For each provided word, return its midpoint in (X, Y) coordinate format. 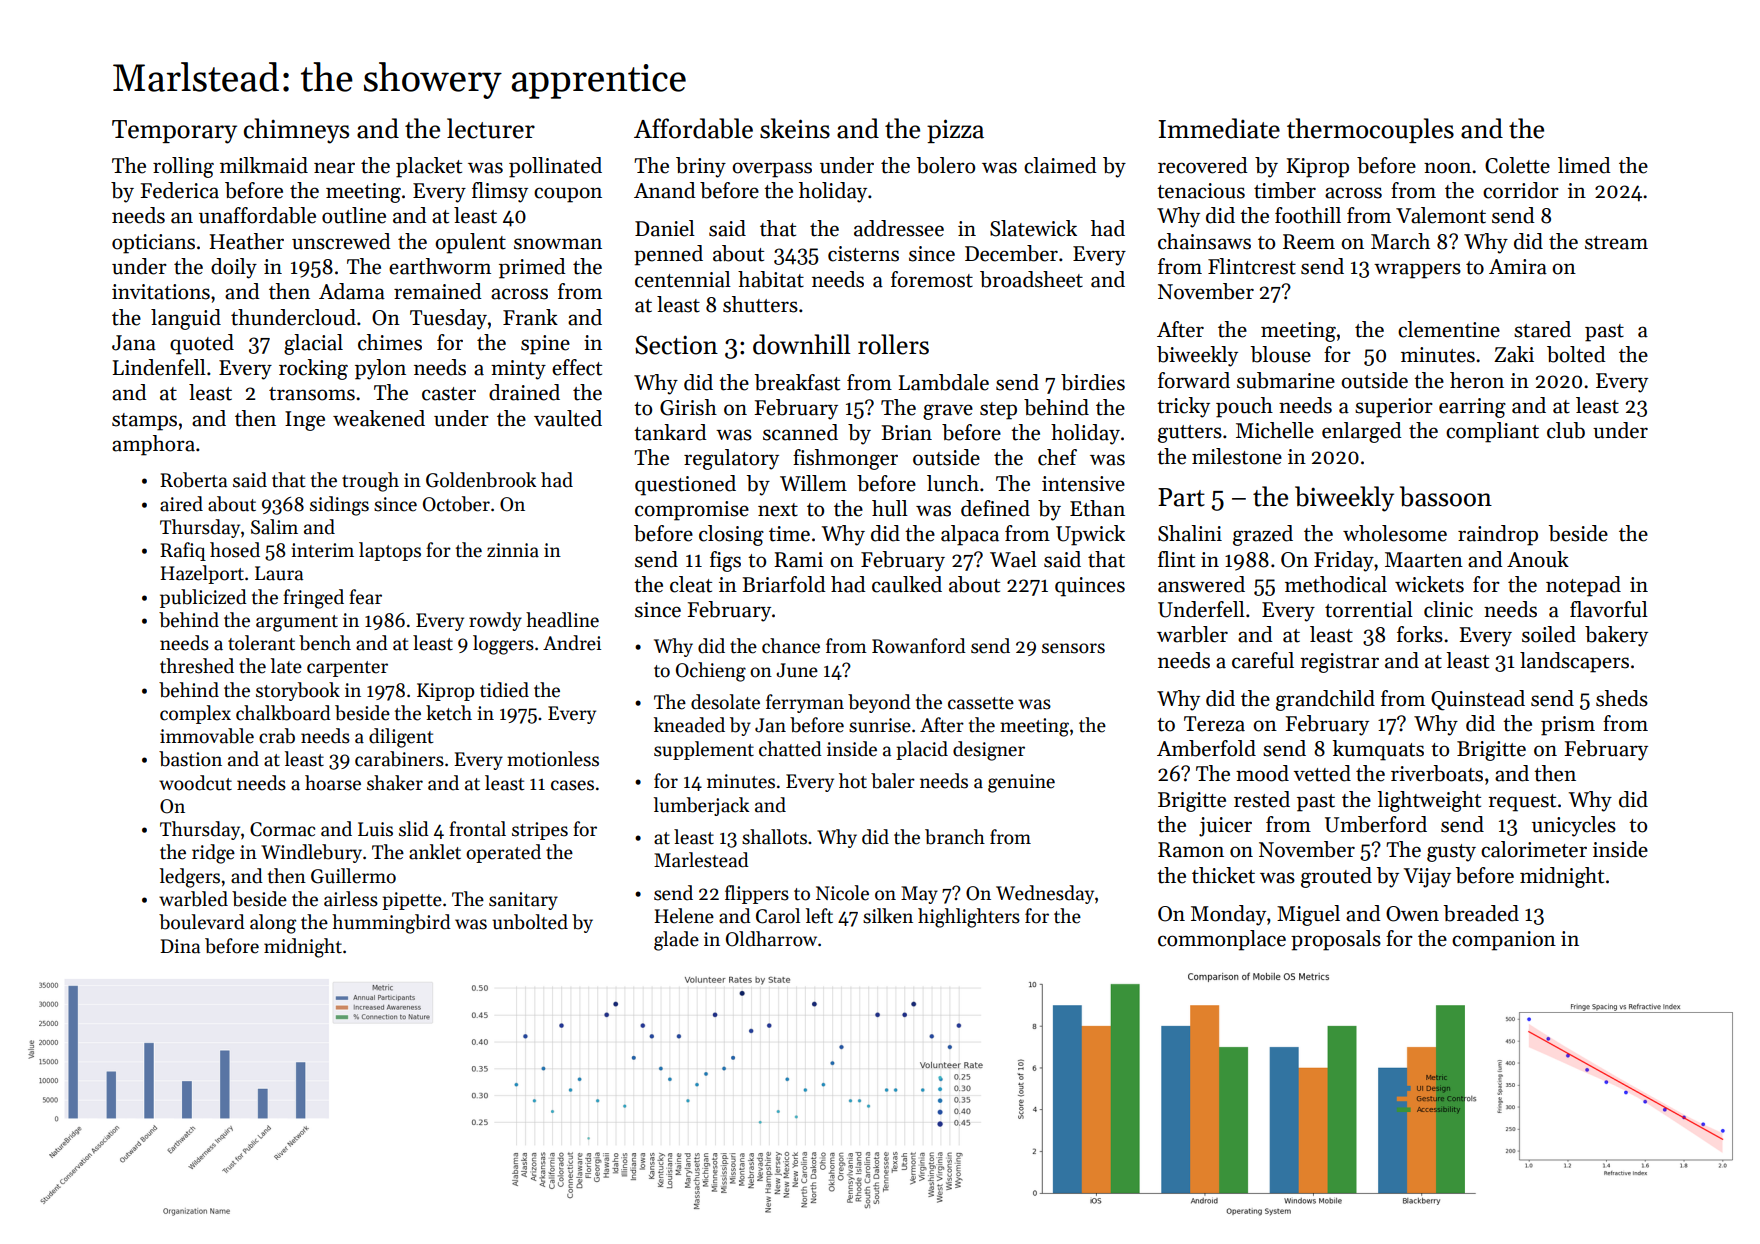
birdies (1093, 382)
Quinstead (1478, 700)
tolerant (261, 643)
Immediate (1219, 128)
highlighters (969, 918)
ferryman (805, 703)
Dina (180, 946)
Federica (179, 190)
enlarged (1362, 432)
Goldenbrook (481, 480)
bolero (945, 165)
